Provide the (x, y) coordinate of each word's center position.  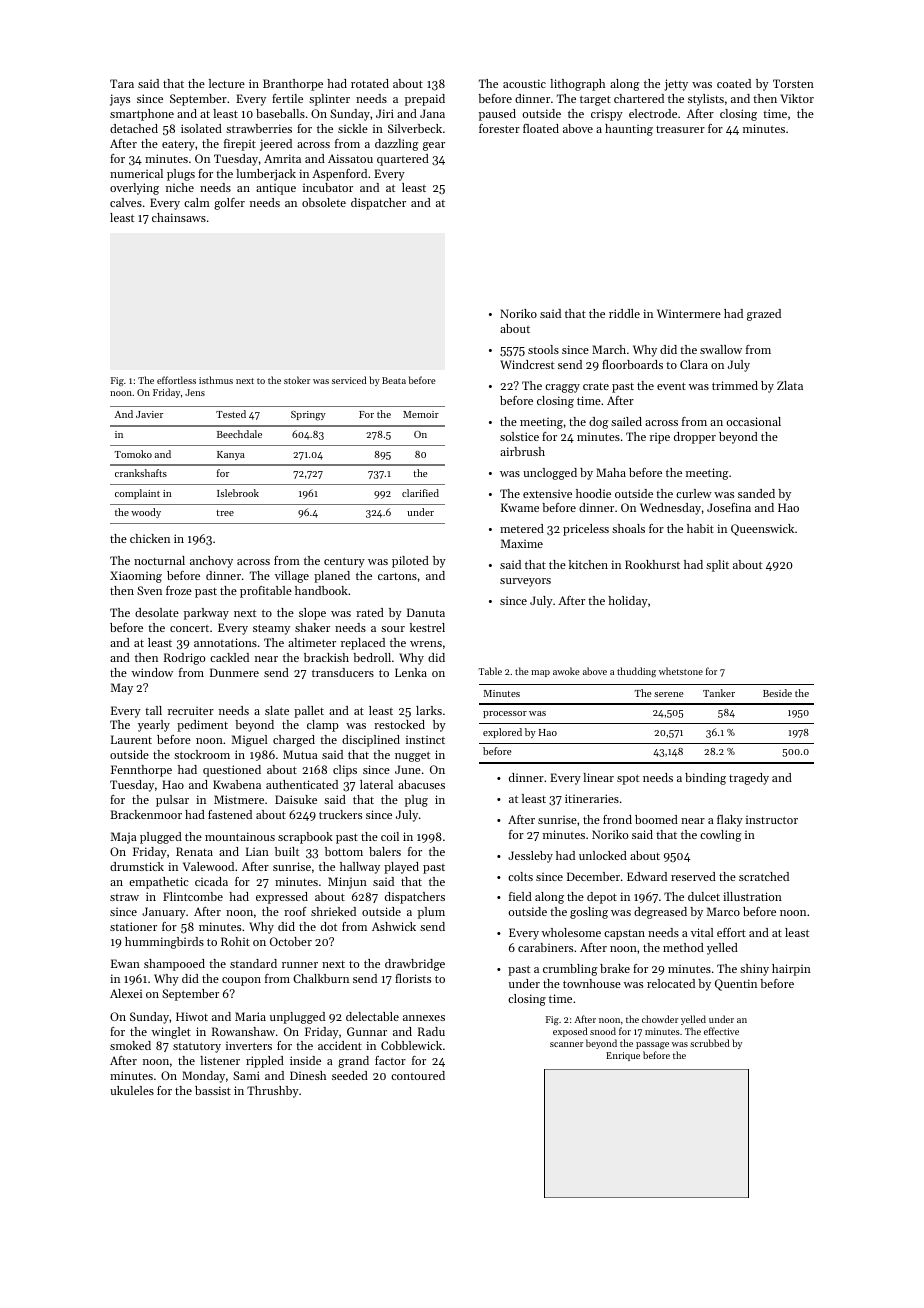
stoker (297, 380)
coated (734, 83)
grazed (764, 315)
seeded (350, 1075)
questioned (232, 771)
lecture (227, 83)
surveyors (525, 582)
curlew (694, 493)
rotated (370, 83)
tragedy (749, 779)
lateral (376, 784)
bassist (213, 1090)
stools (543, 349)
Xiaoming (136, 577)
